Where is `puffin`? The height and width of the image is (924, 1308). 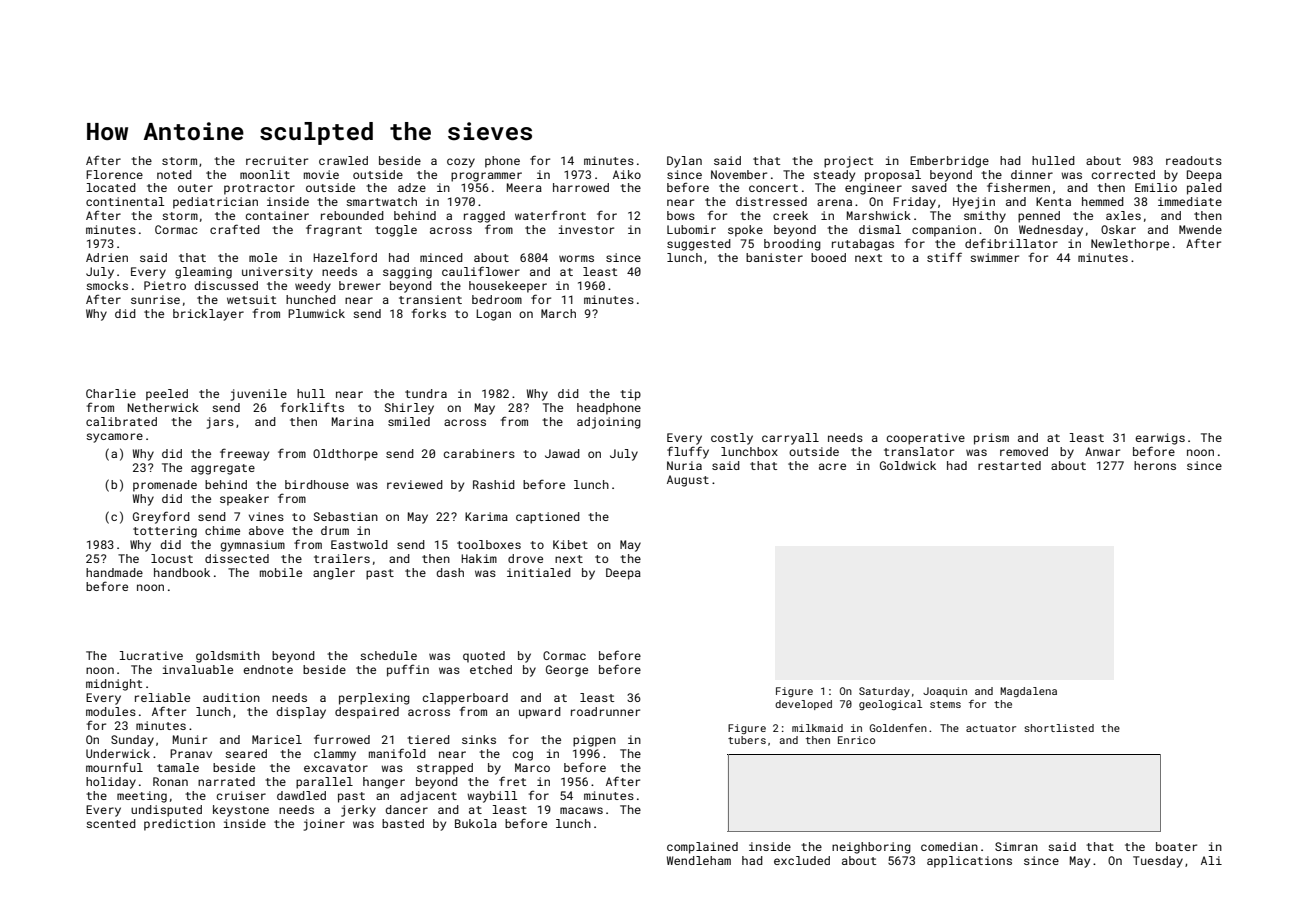 puffin is located at coordinates (408, 670).
